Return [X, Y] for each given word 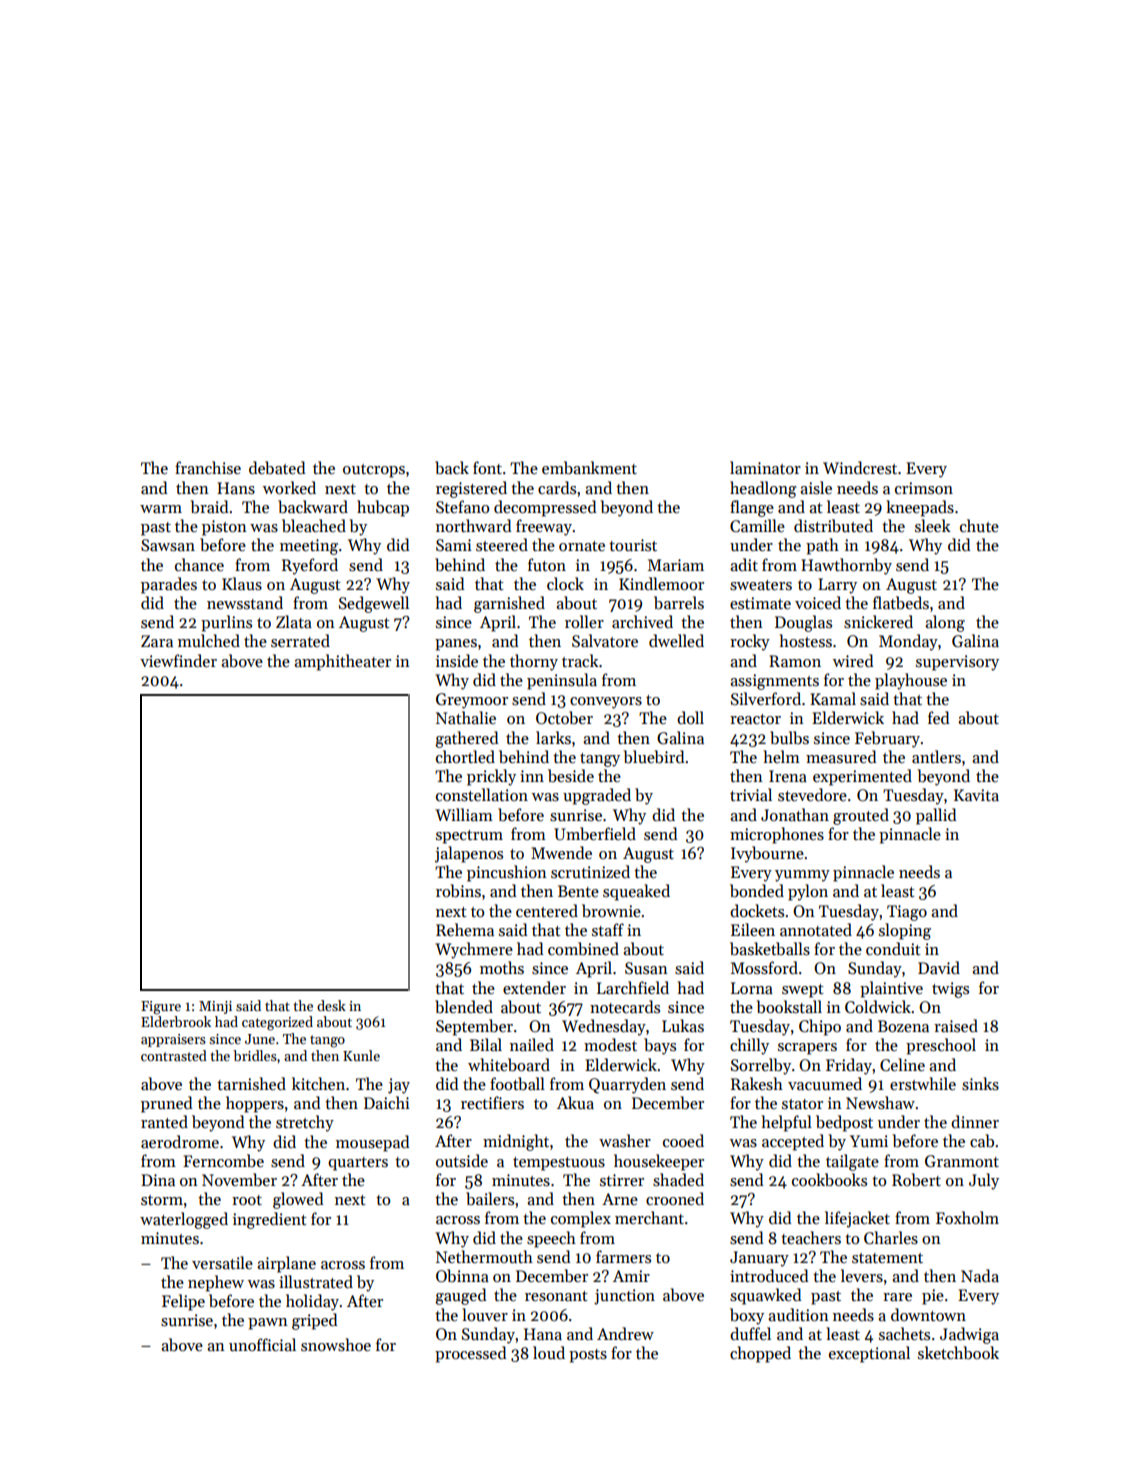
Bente [578, 891]
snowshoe [336, 1345]
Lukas [683, 1025]
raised [956, 1025]
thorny [534, 662]
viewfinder [178, 660]
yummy [802, 876]
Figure [161, 1008]
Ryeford [310, 566]
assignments [774, 682]
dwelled [676, 640]
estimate [760, 603]
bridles [255, 1055]
